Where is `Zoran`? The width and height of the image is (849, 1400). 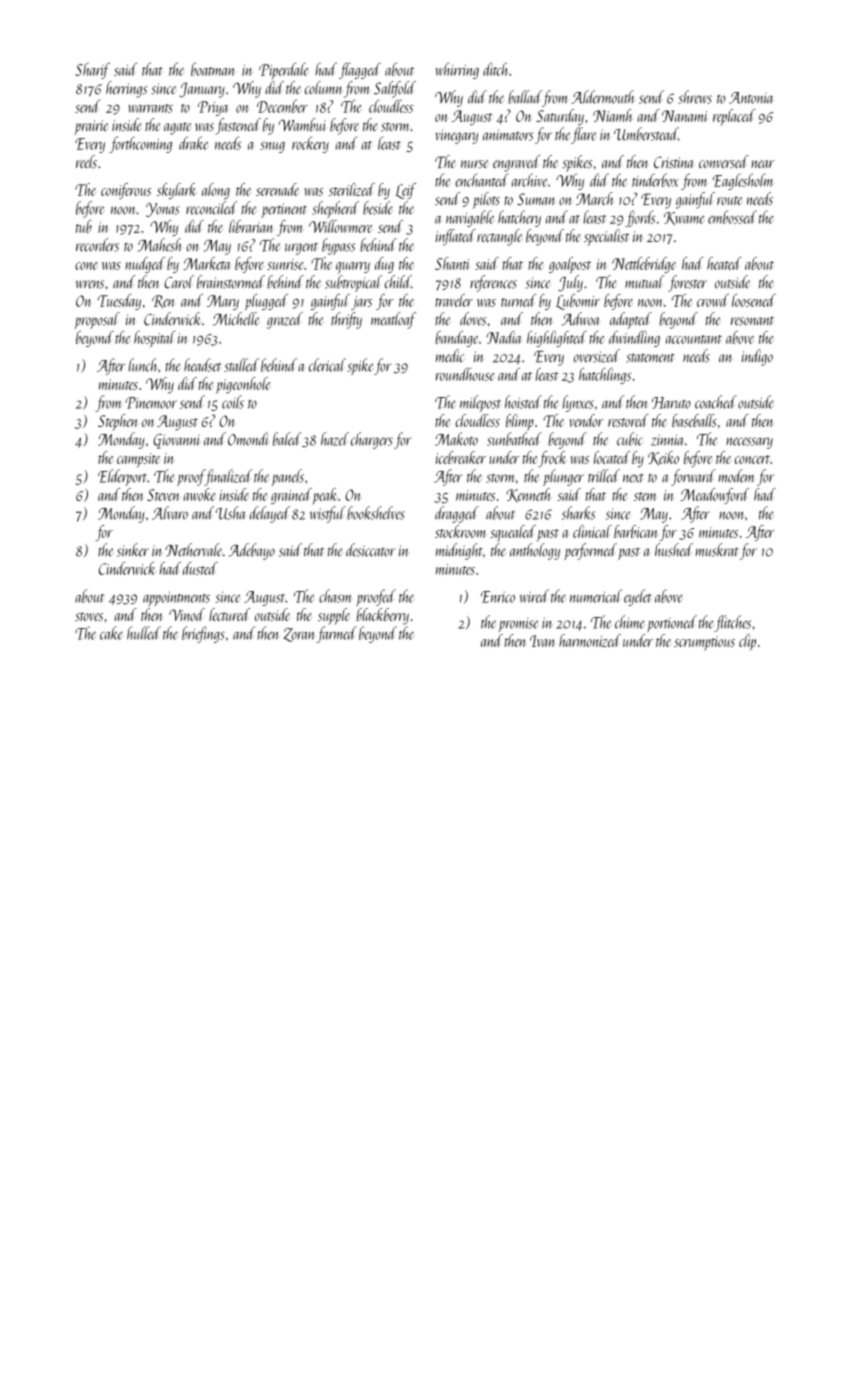
Zoran is located at coordinates (299, 635).
